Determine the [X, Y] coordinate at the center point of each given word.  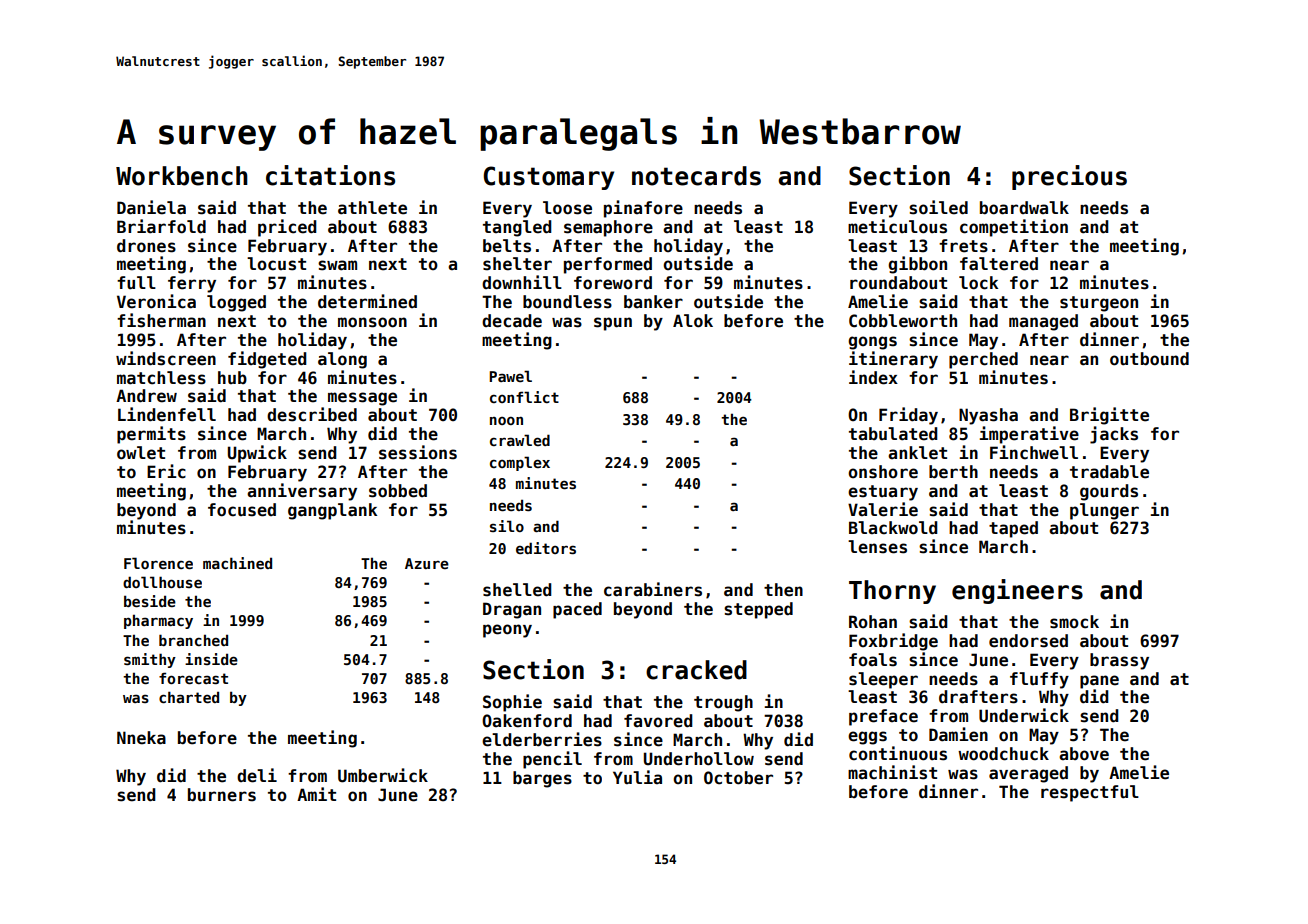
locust [276, 264]
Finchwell [1034, 452]
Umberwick [383, 775]
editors [546, 548]
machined [237, 563]
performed [608, 265]
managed [1043, 322]
